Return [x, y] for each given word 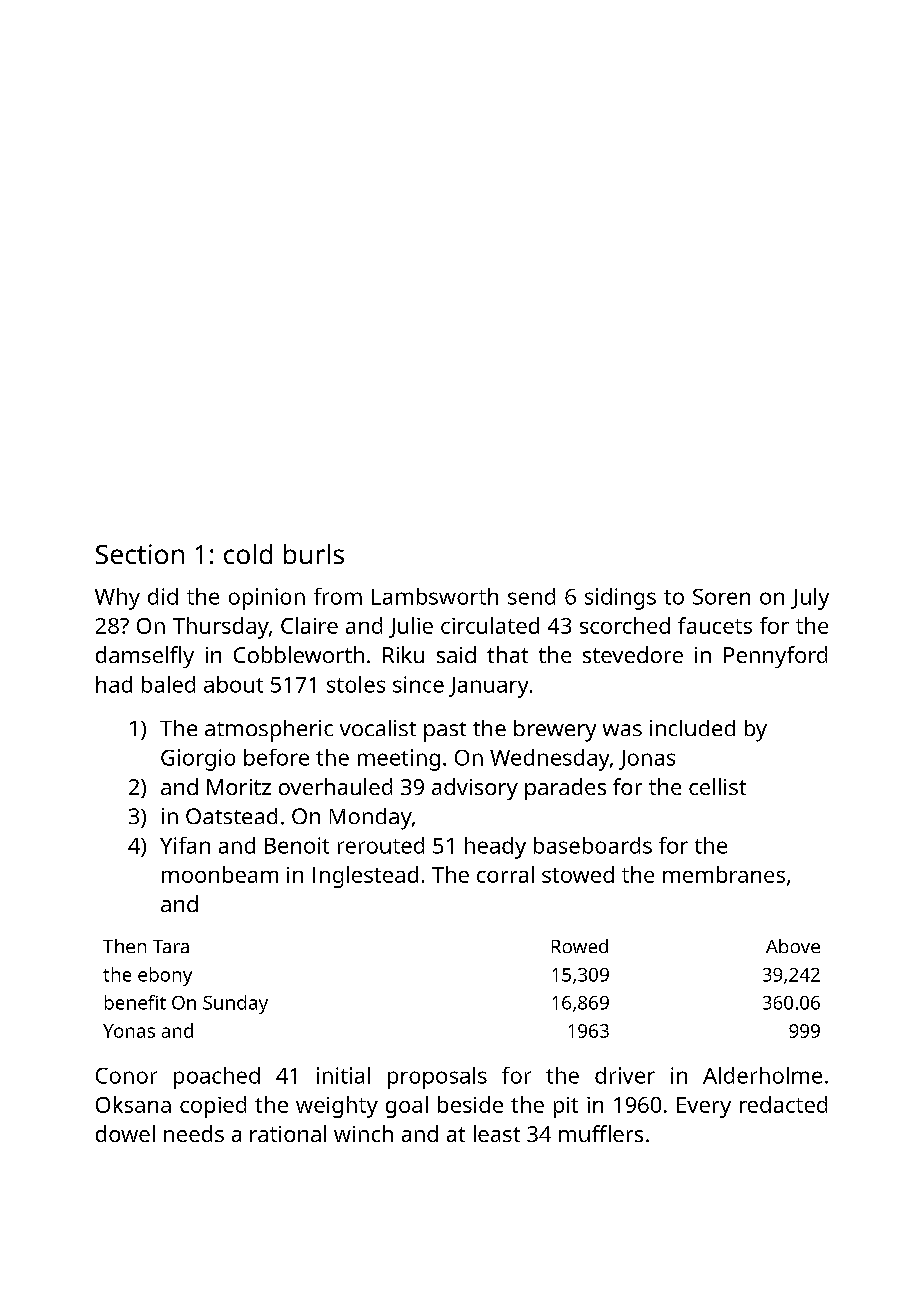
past [445, 732]
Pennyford [775, 657]
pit [566, 1107]
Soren [721, 597]
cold [248, 554]
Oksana [133, 1104]
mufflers [601, 1133]
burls [314, 554]
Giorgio [198, 760]
